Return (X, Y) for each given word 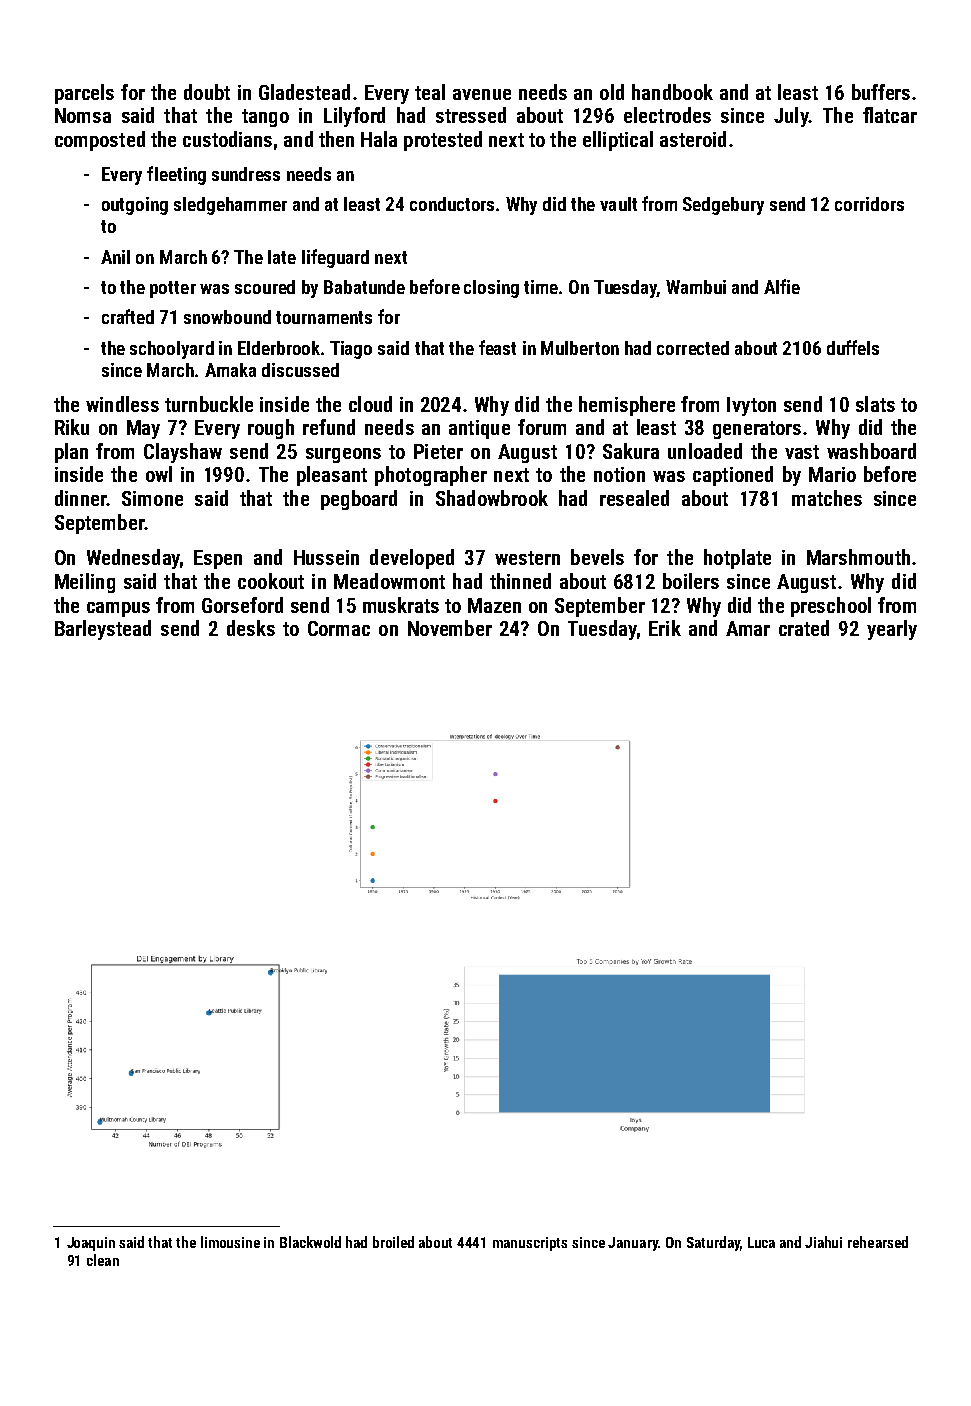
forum (542, 427)
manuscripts (530, 1244)
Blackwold (310, 1242)
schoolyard (172, 350)
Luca (761, 1242)
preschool (831, 607)
